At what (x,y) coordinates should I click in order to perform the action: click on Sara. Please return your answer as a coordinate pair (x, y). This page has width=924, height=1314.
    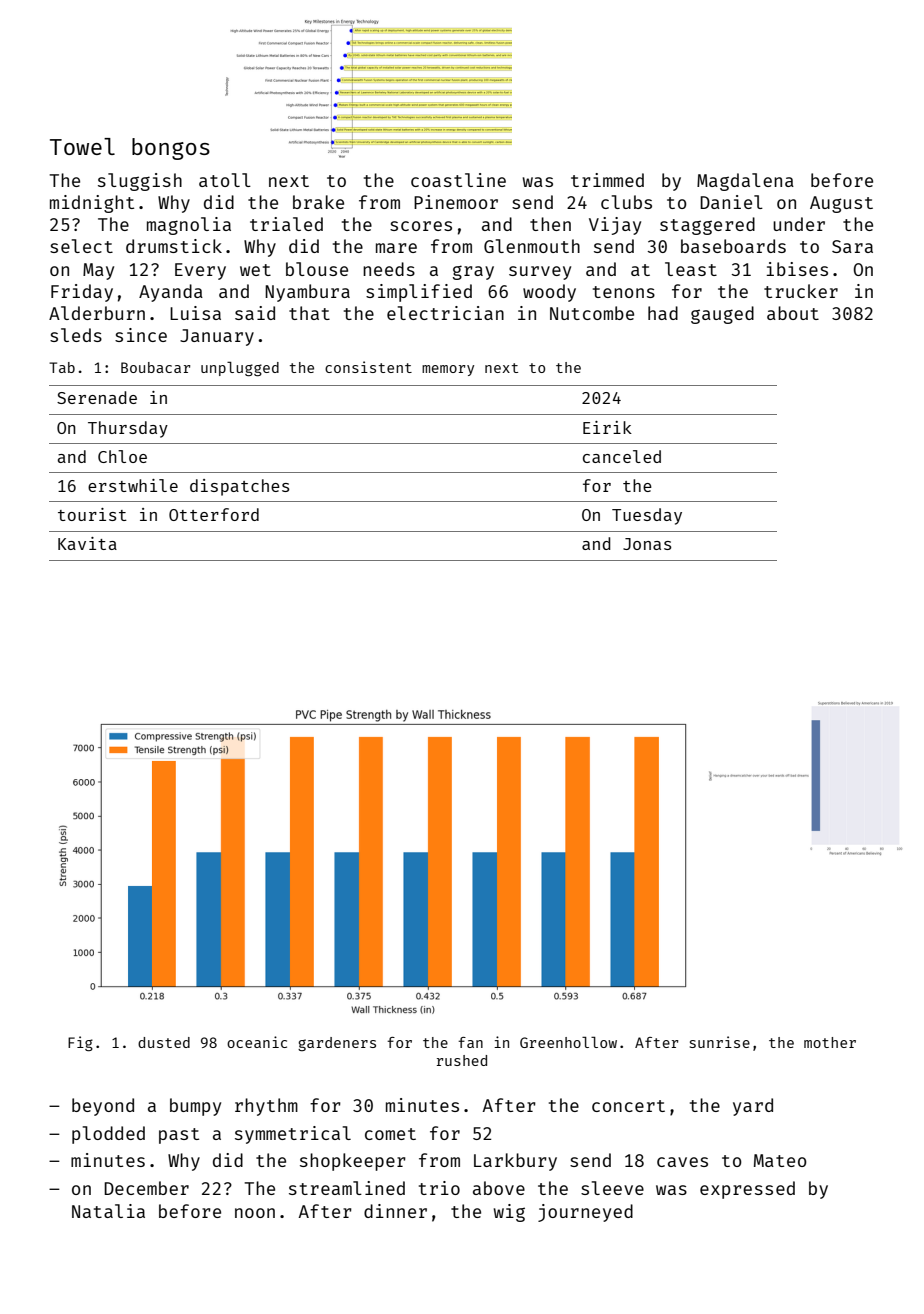
    Looking at the image, I should click on (852, 246).
